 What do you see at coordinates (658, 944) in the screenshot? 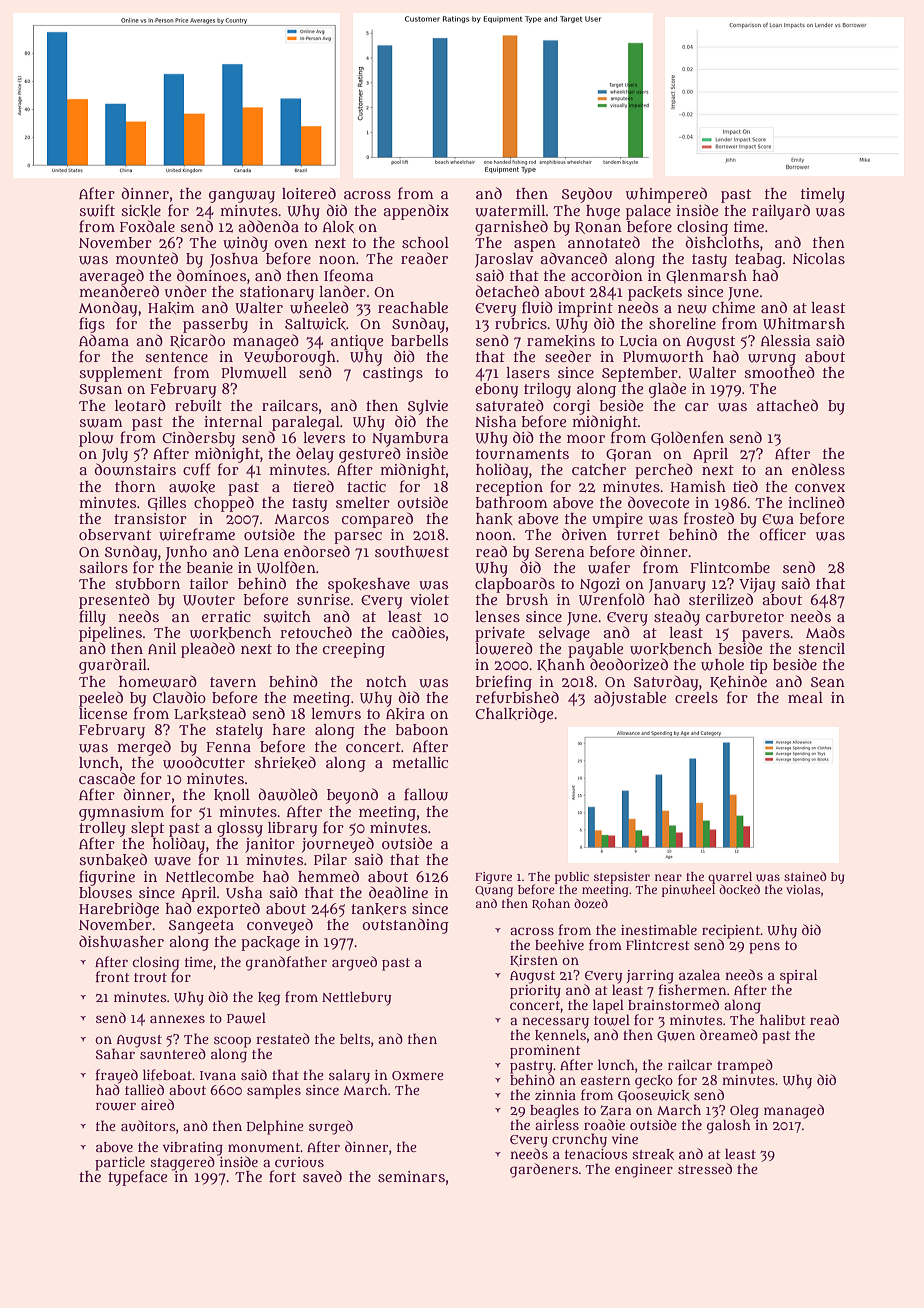
I see `Flintcrest` at bounding box center [658, 944].
